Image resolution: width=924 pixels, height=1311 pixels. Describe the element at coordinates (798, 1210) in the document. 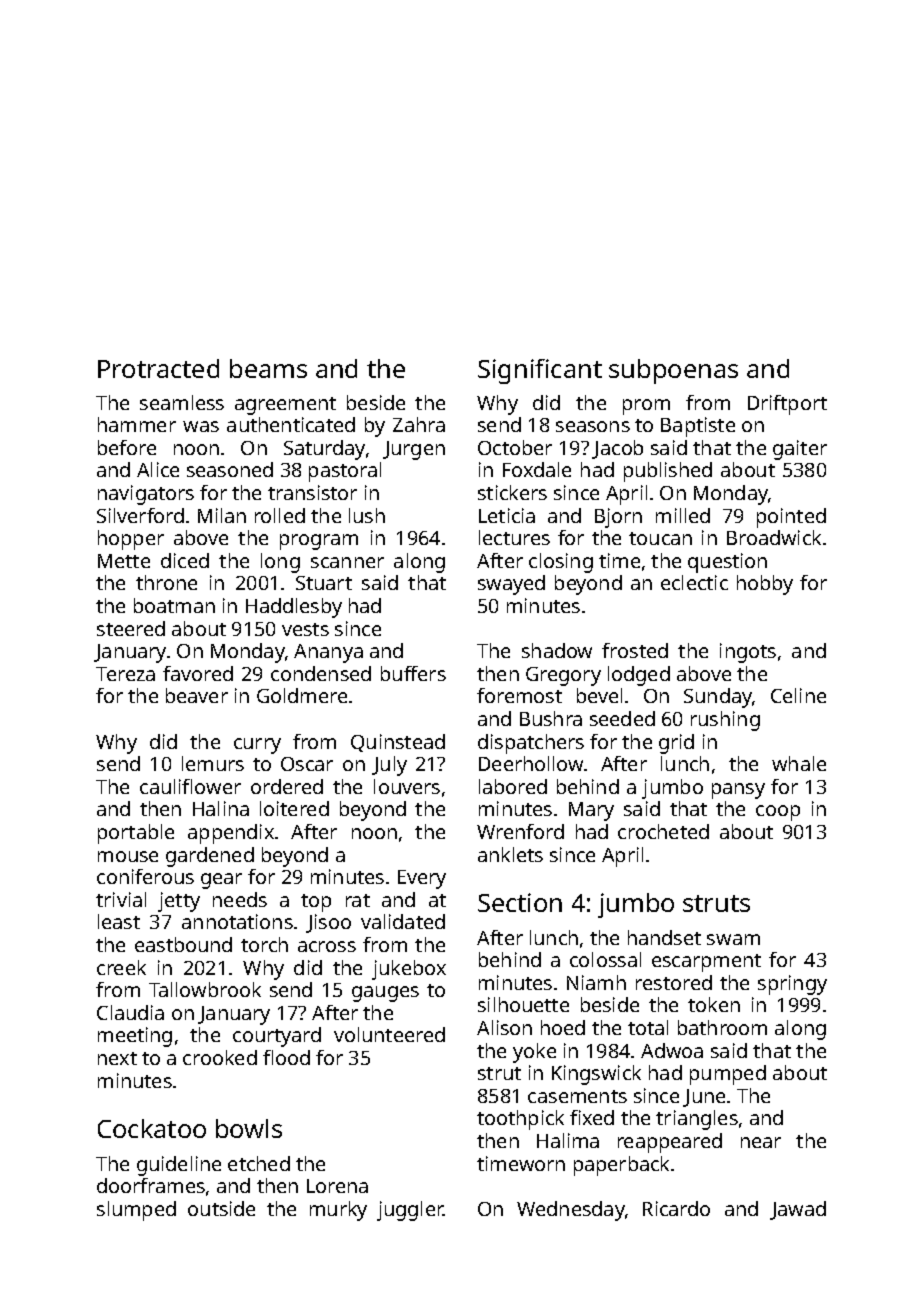

I see `Jawad` at that location.
